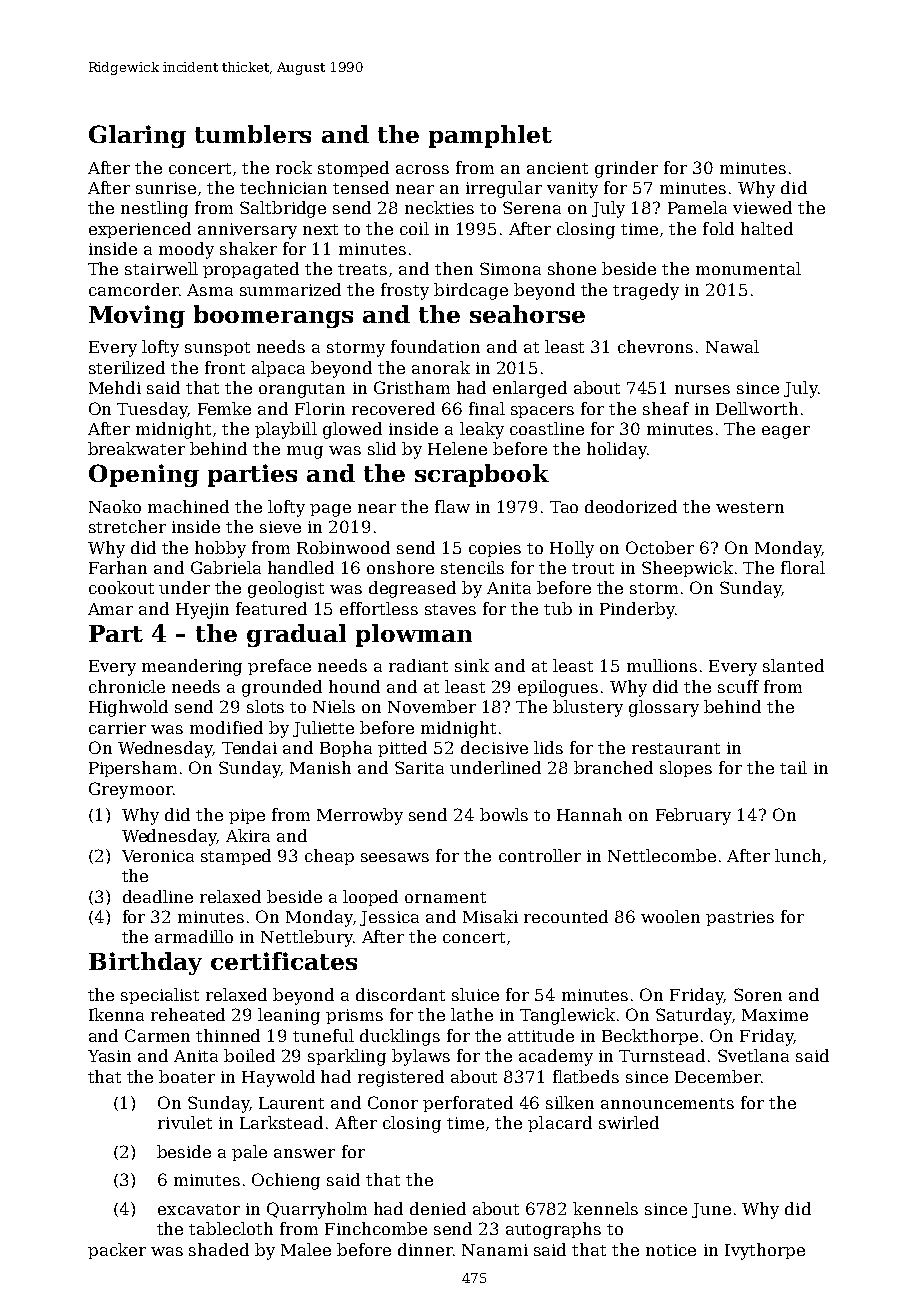  What do you see at coordinates (393, 1102) in the screenshot?
I see `Conor` at bounding box center [393, 1102].
